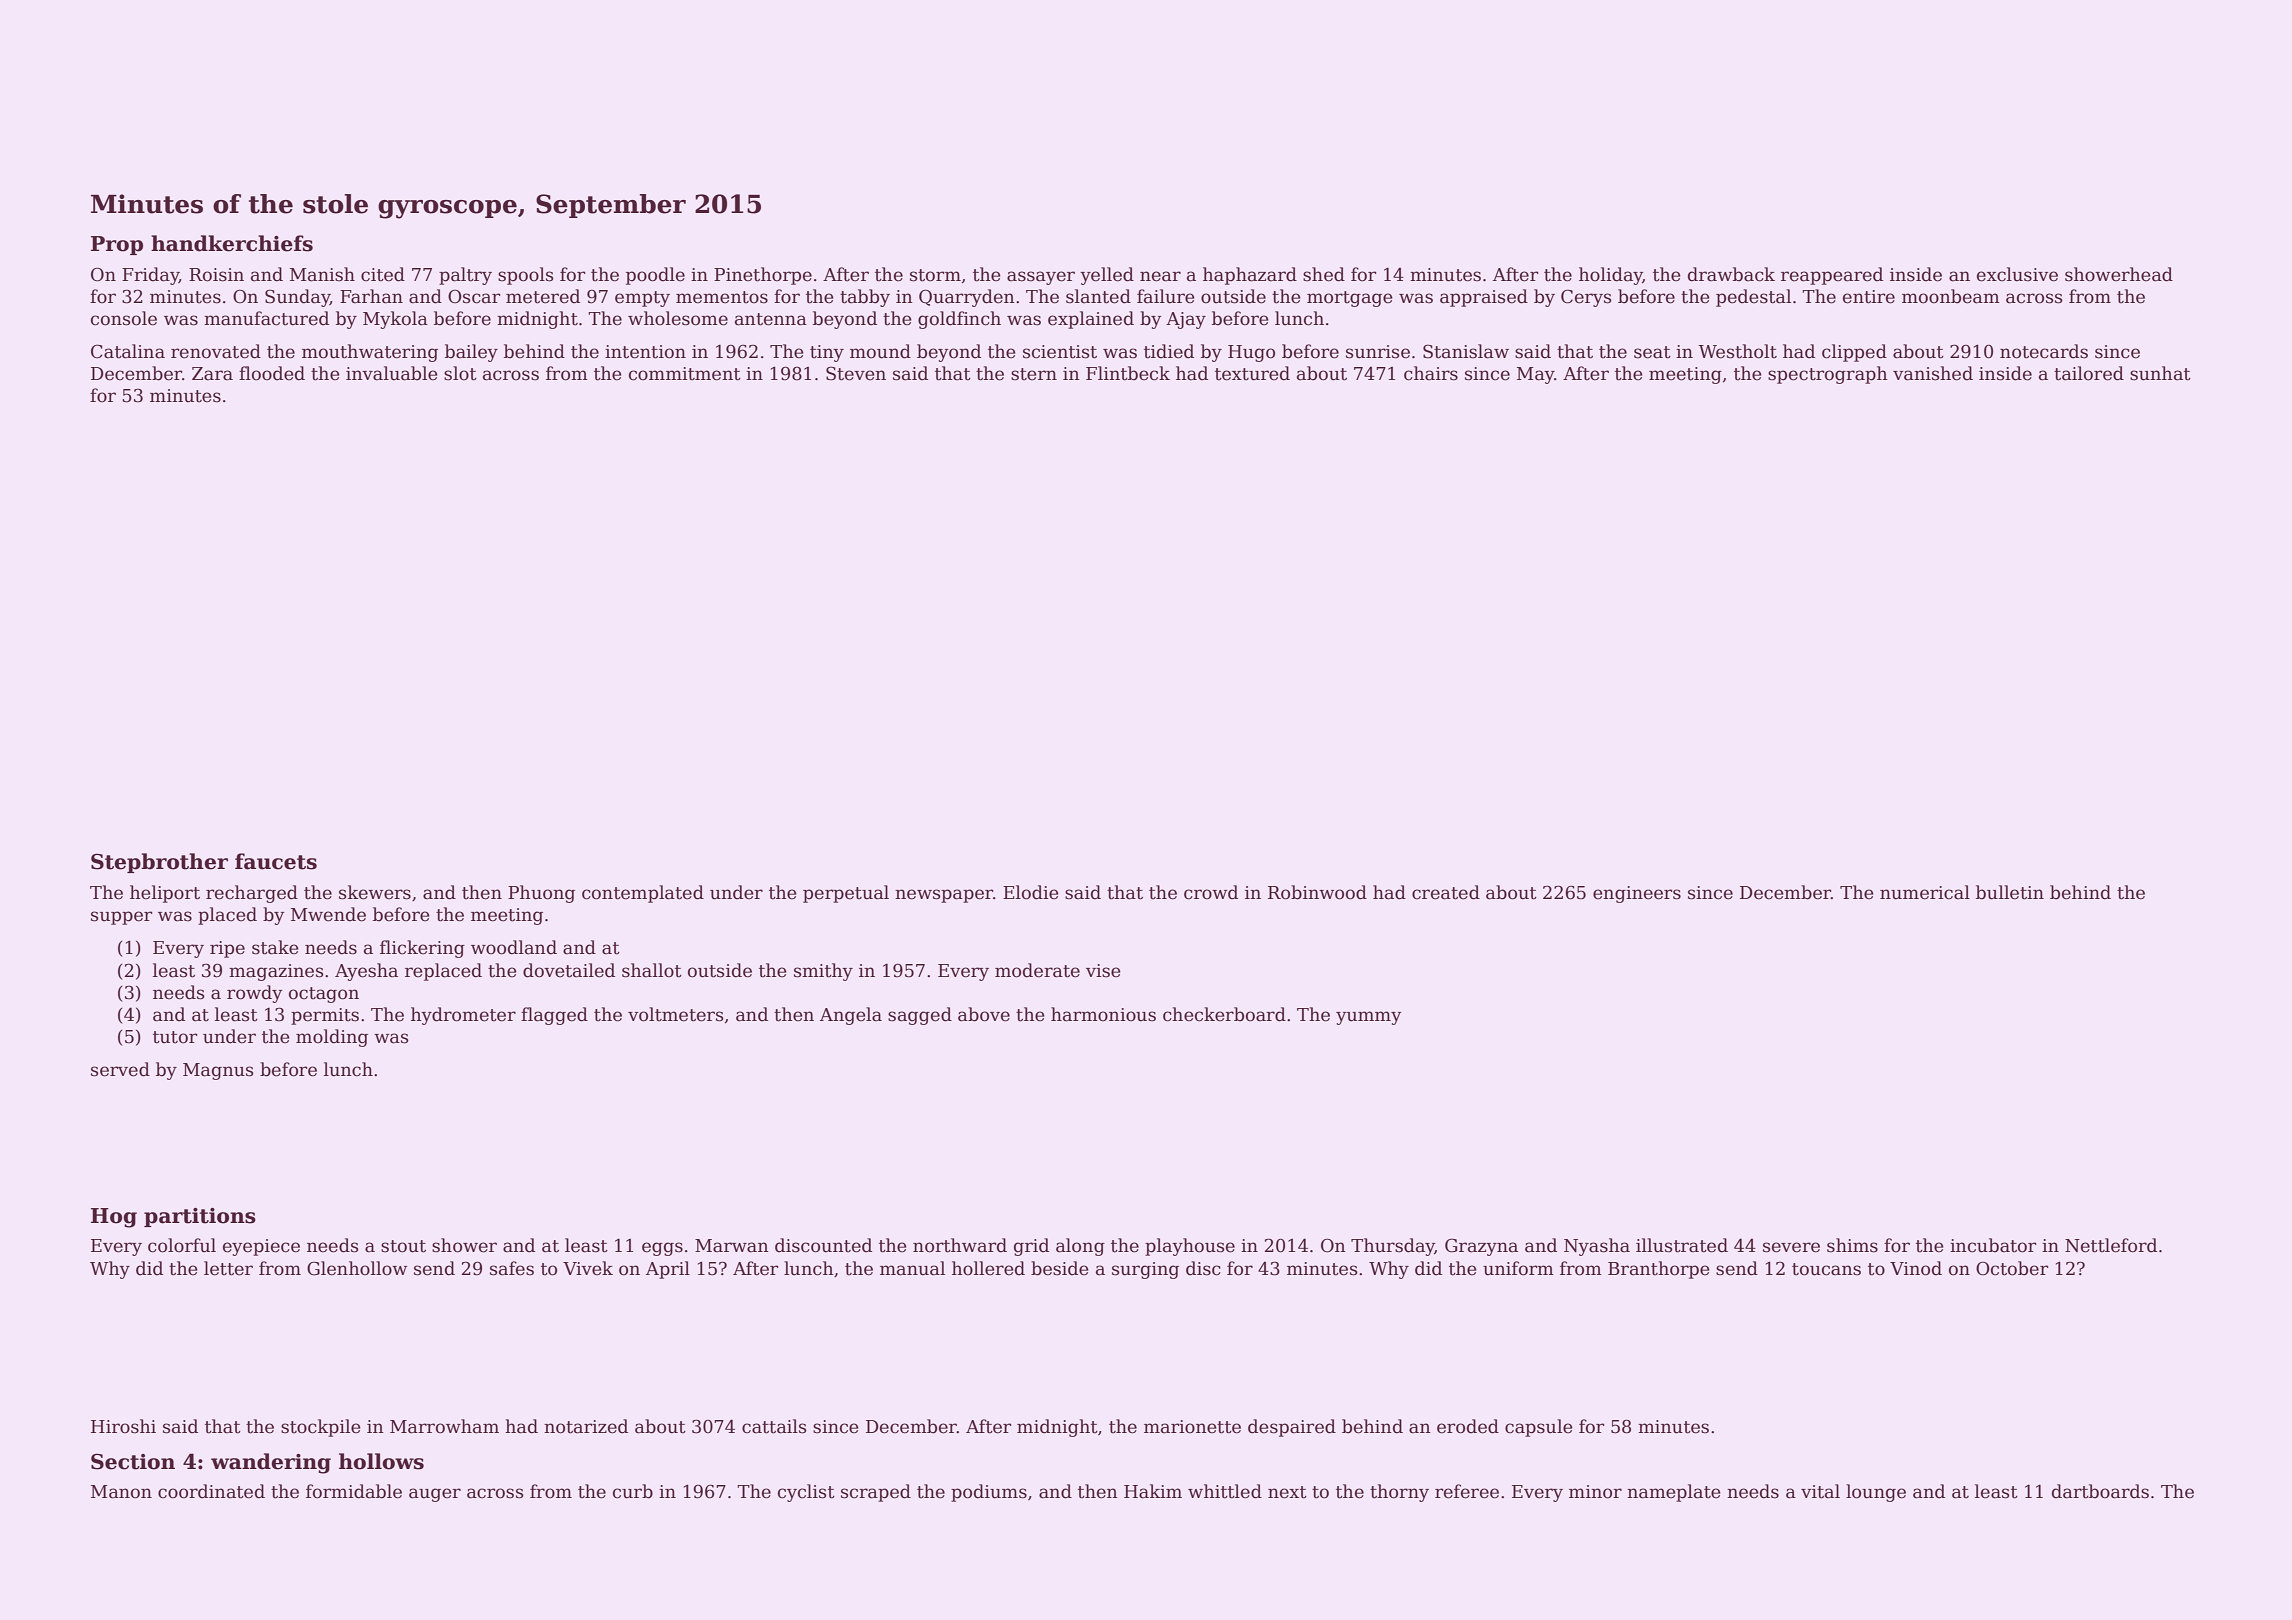  I want to click on woodland, so click(514, 947).
